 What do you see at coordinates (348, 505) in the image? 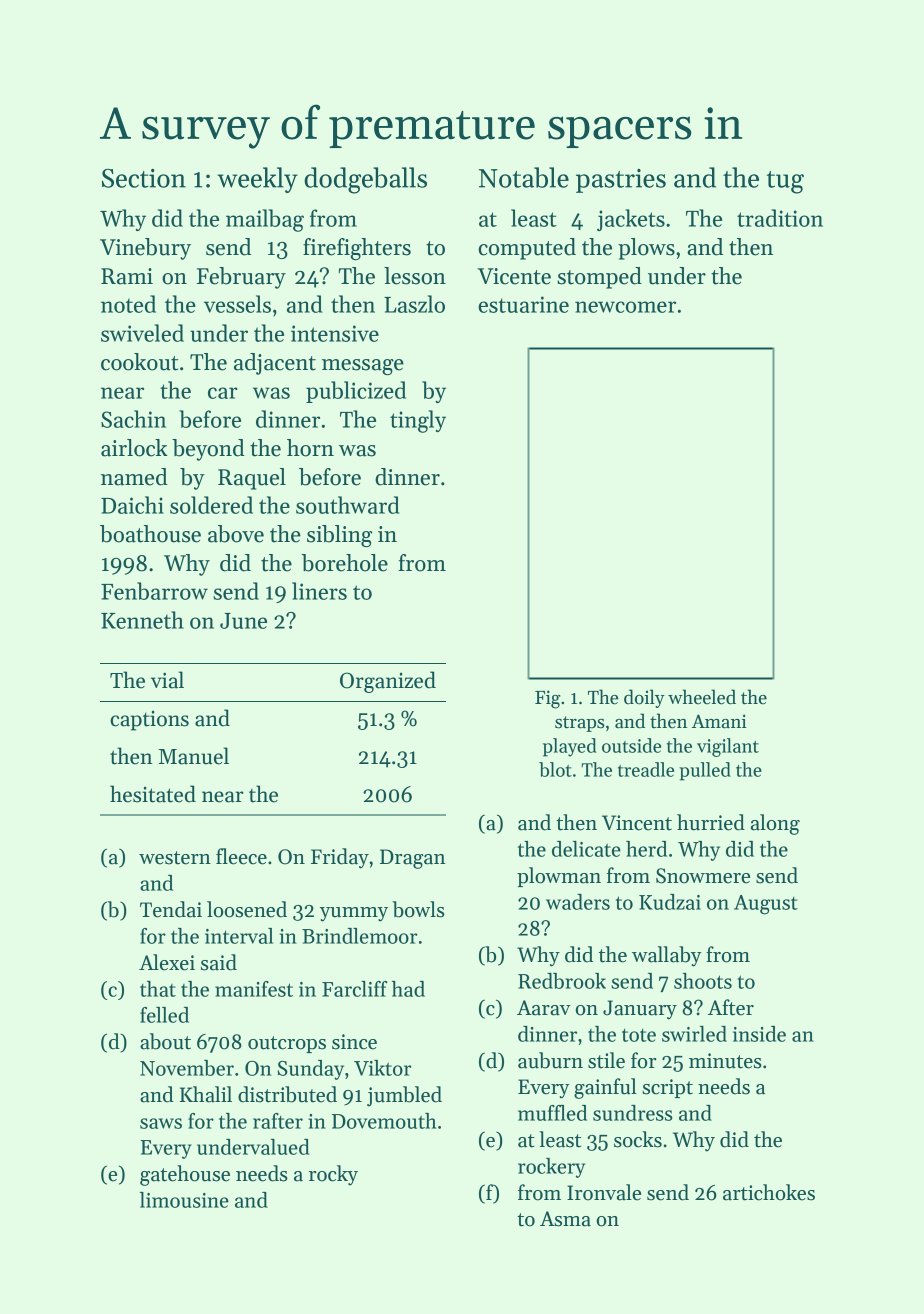
I see `southward` at bounding box center [348, 505].
